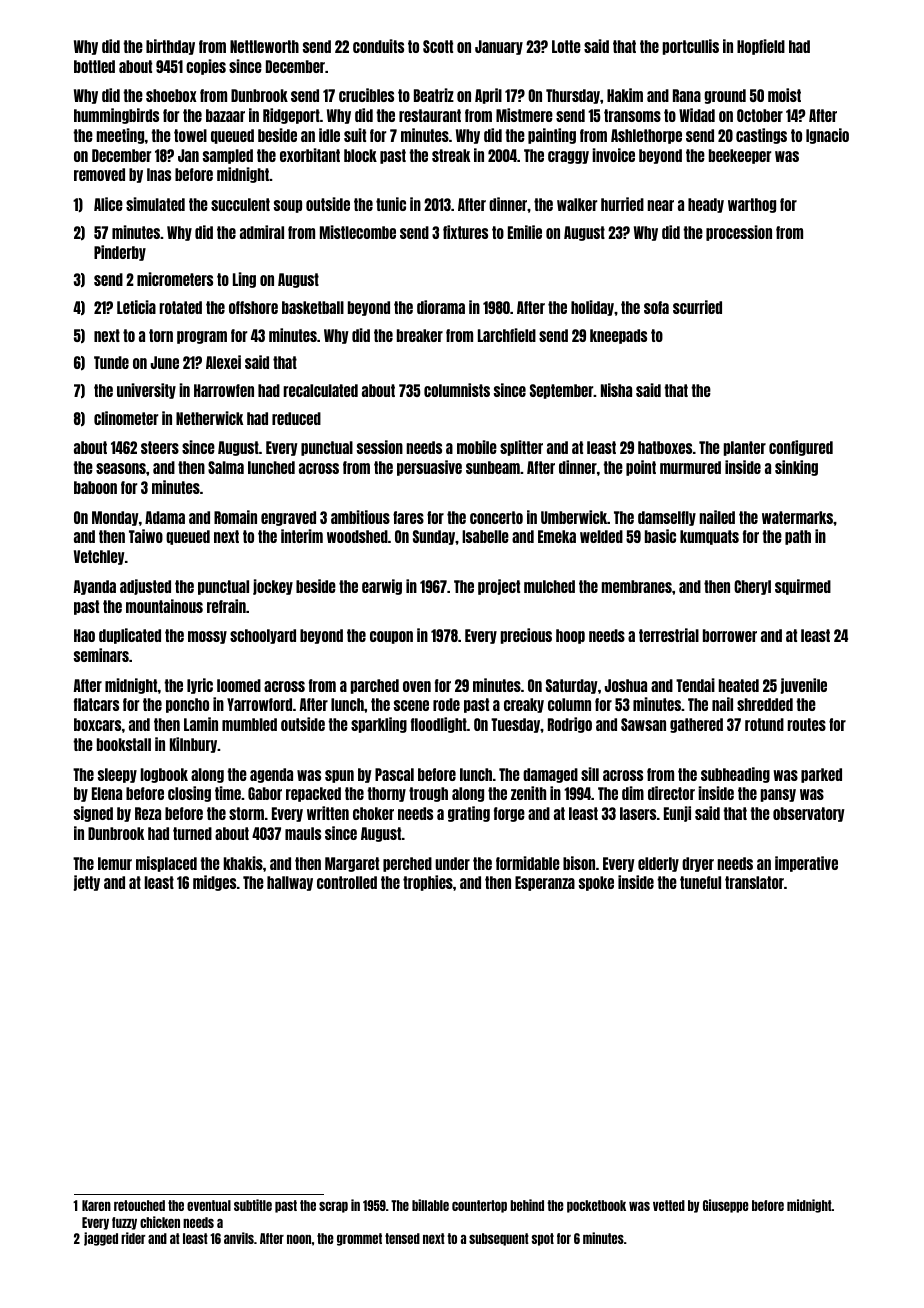  Describe the element at coordinates (739, 233) in the screenshot. I see `procession` at that location.
